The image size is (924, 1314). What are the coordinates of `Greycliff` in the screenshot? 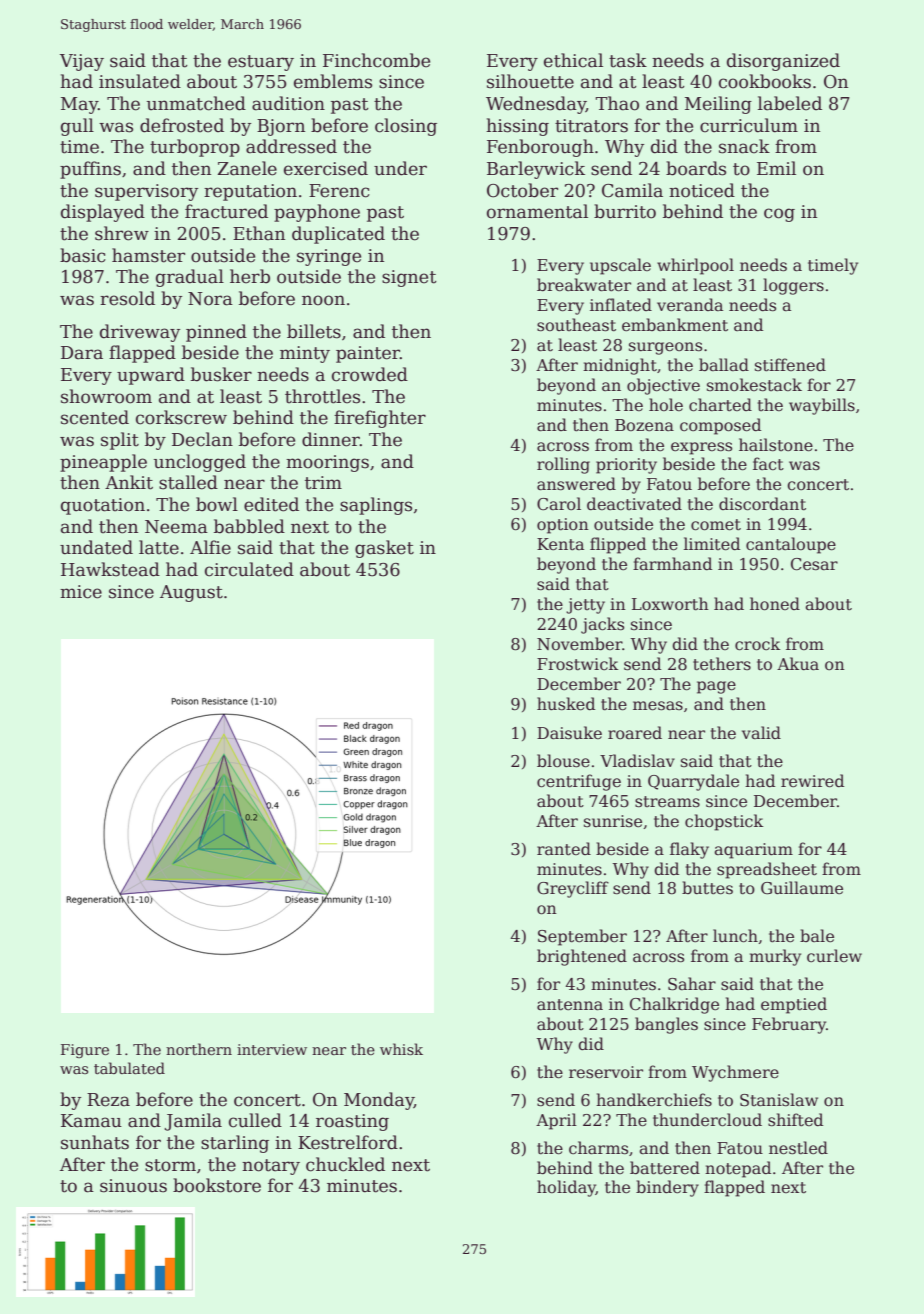 It's located at (573, 889).
